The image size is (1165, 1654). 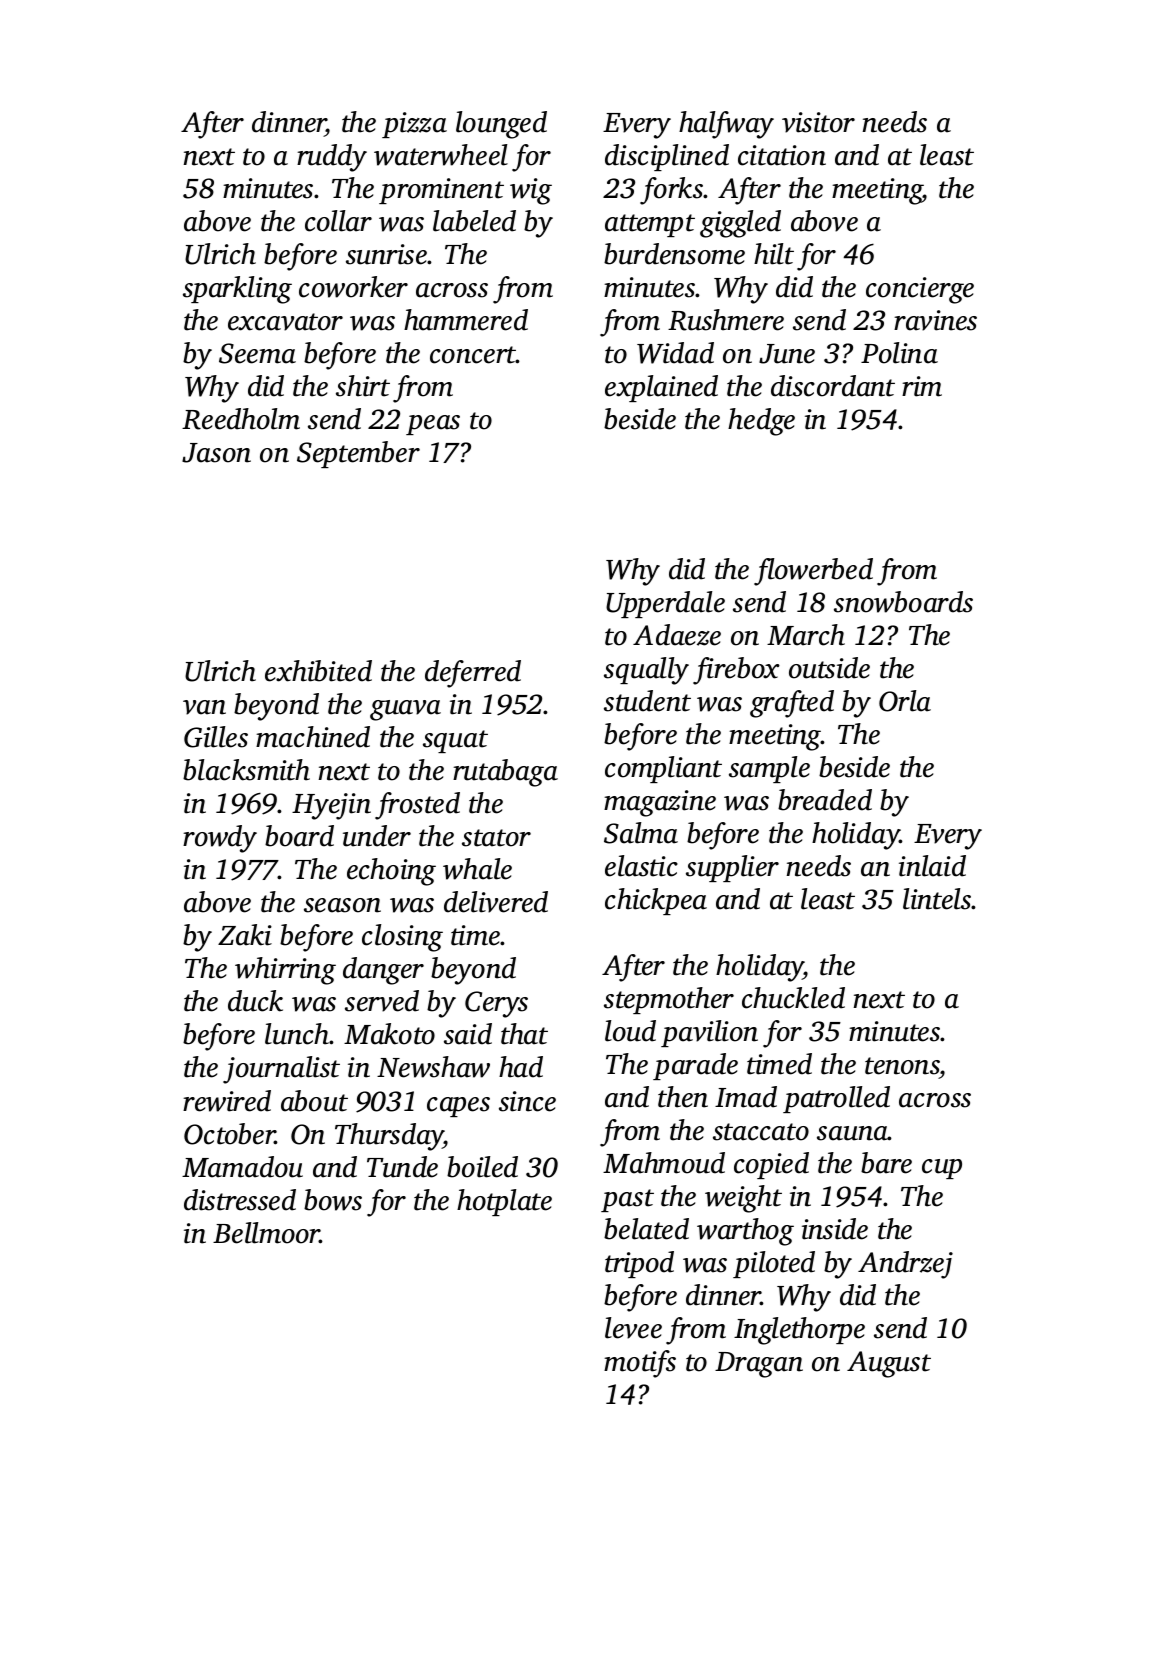 I want to click on Salma, so click(x=641, y=833).
